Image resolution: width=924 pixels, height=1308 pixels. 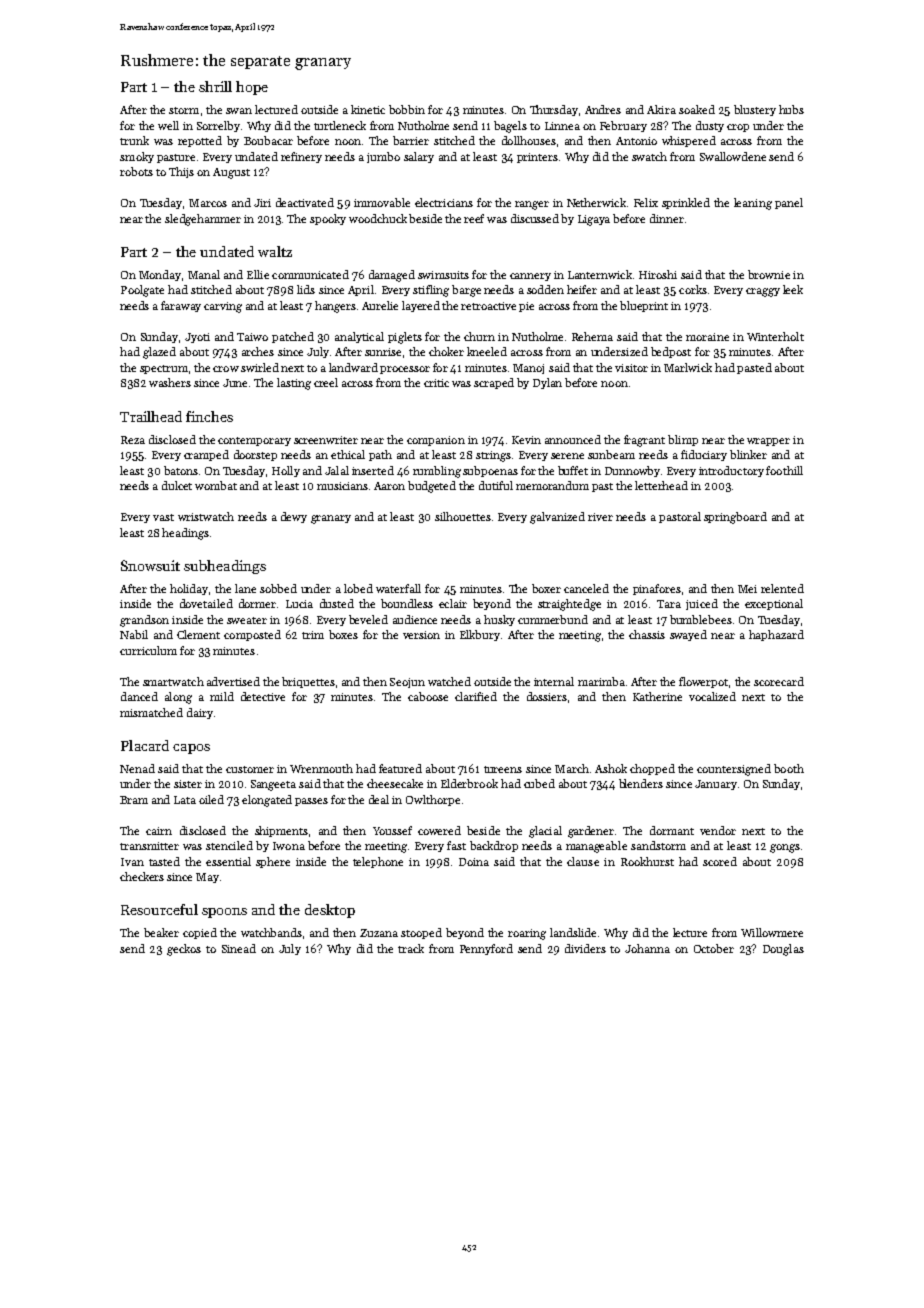 What do you see at coordinates (200, 713) in the document?
I see `dairy` at bounding box center [200, 713].
